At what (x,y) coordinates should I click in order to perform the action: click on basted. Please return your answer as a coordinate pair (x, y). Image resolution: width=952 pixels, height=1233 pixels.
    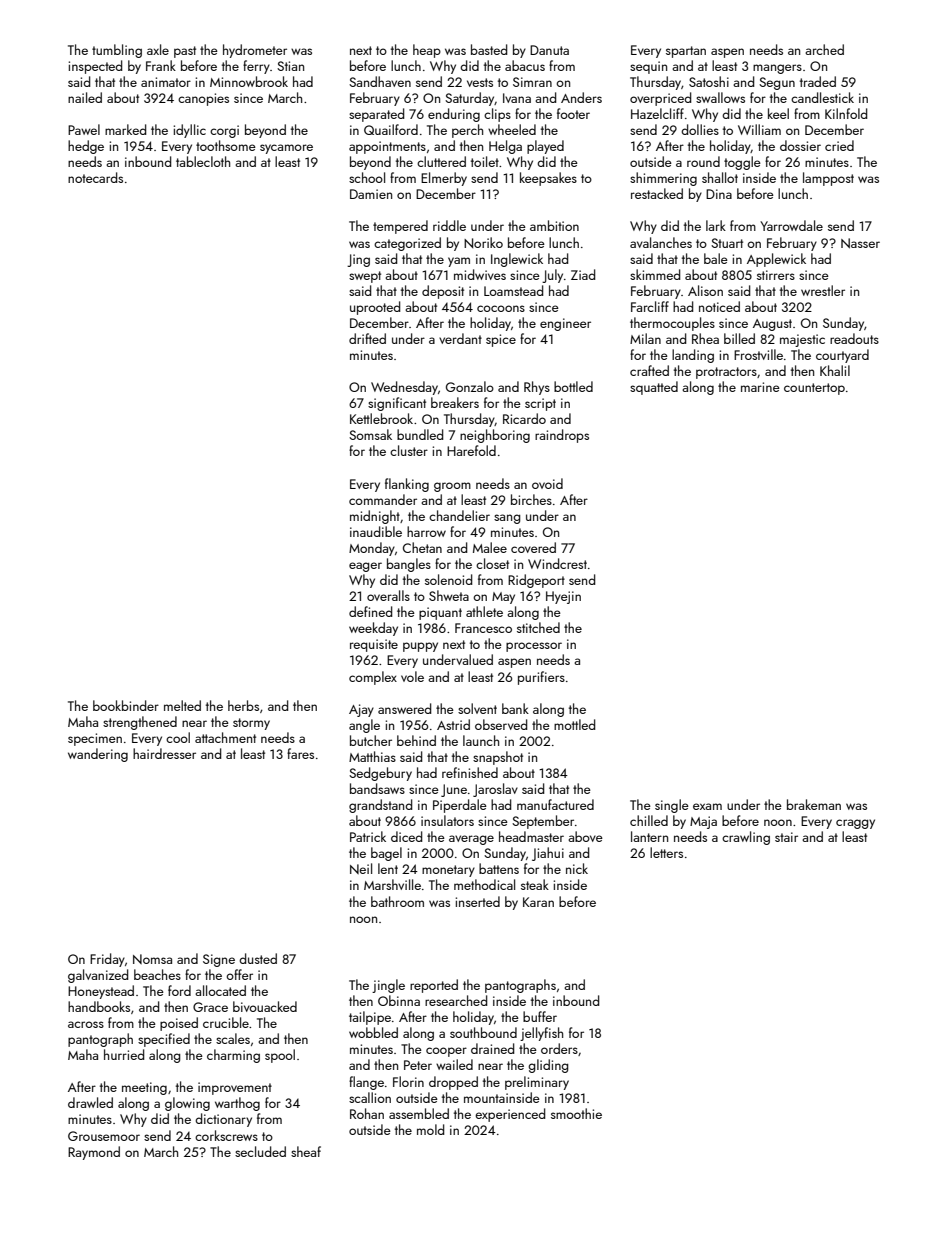
    Looking at the image, I should click on (489, 49).
